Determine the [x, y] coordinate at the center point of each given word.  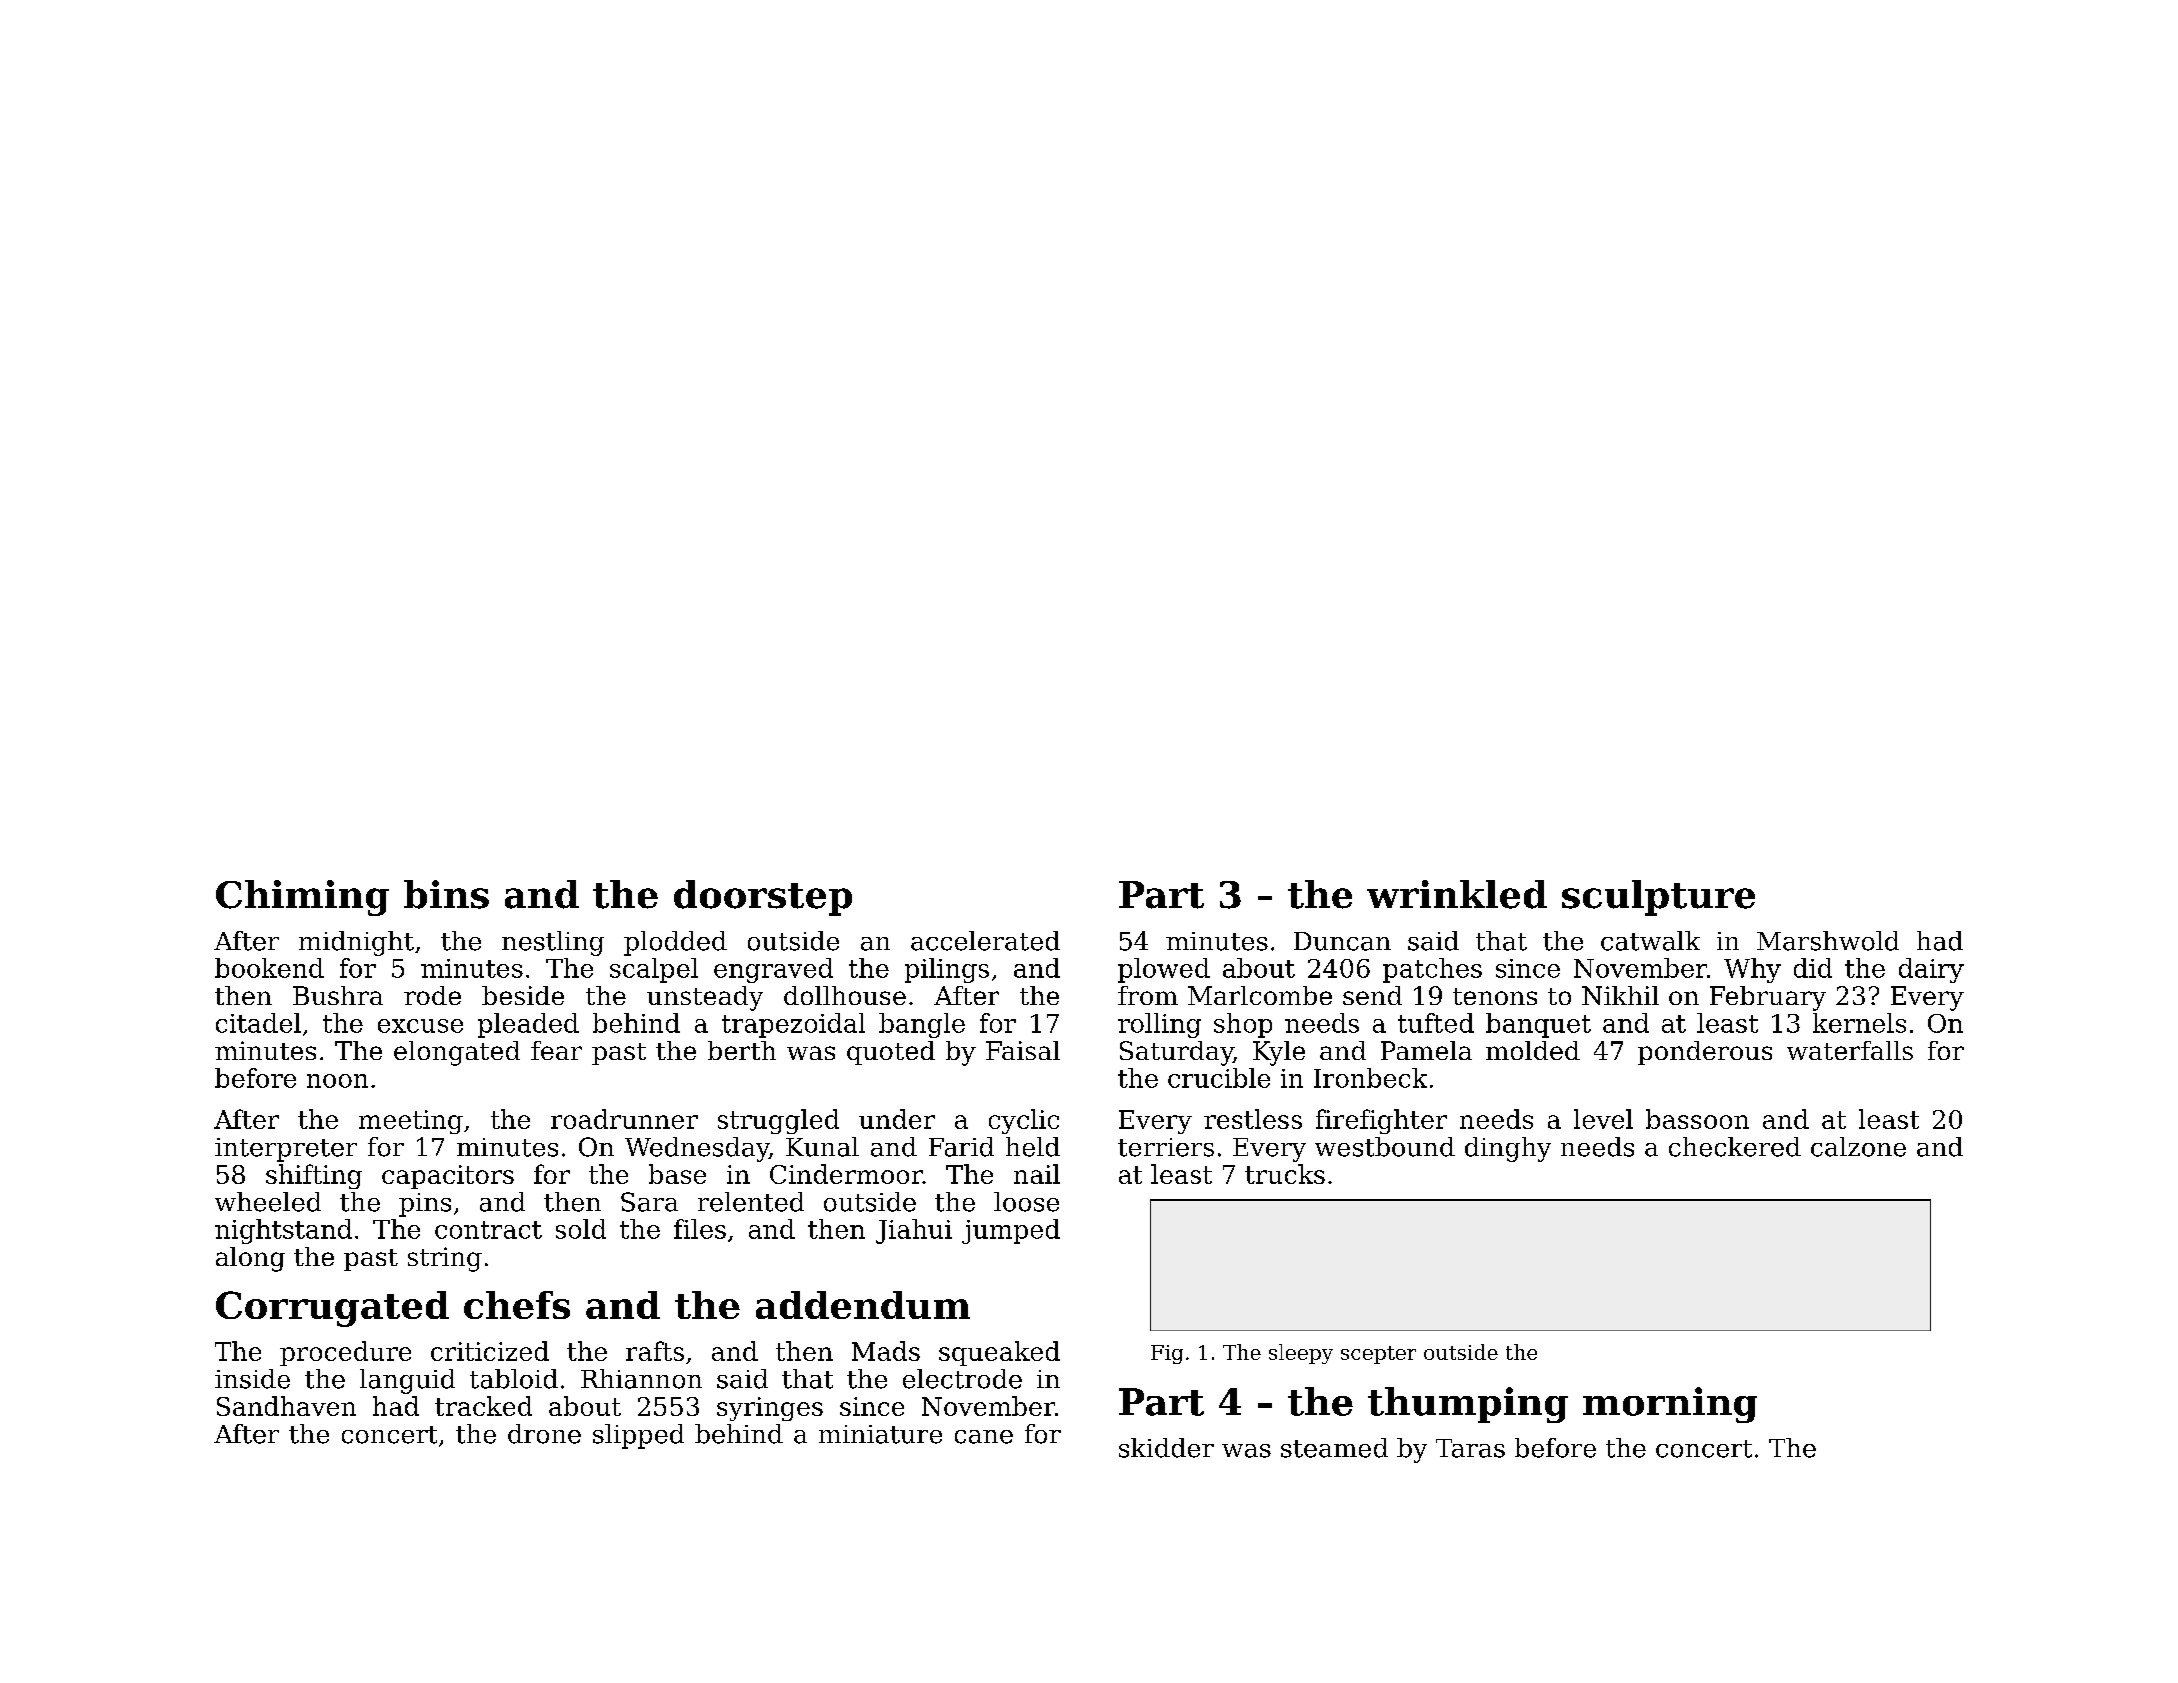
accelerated [985, 941]
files [700, 1229]
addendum [863, 1305]
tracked [483, 1406]
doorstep [763, 898]
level [1603, 1119]
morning [1670, 1405]
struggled [778, 1121]
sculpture [1658, 898]
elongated [457, 1053]
